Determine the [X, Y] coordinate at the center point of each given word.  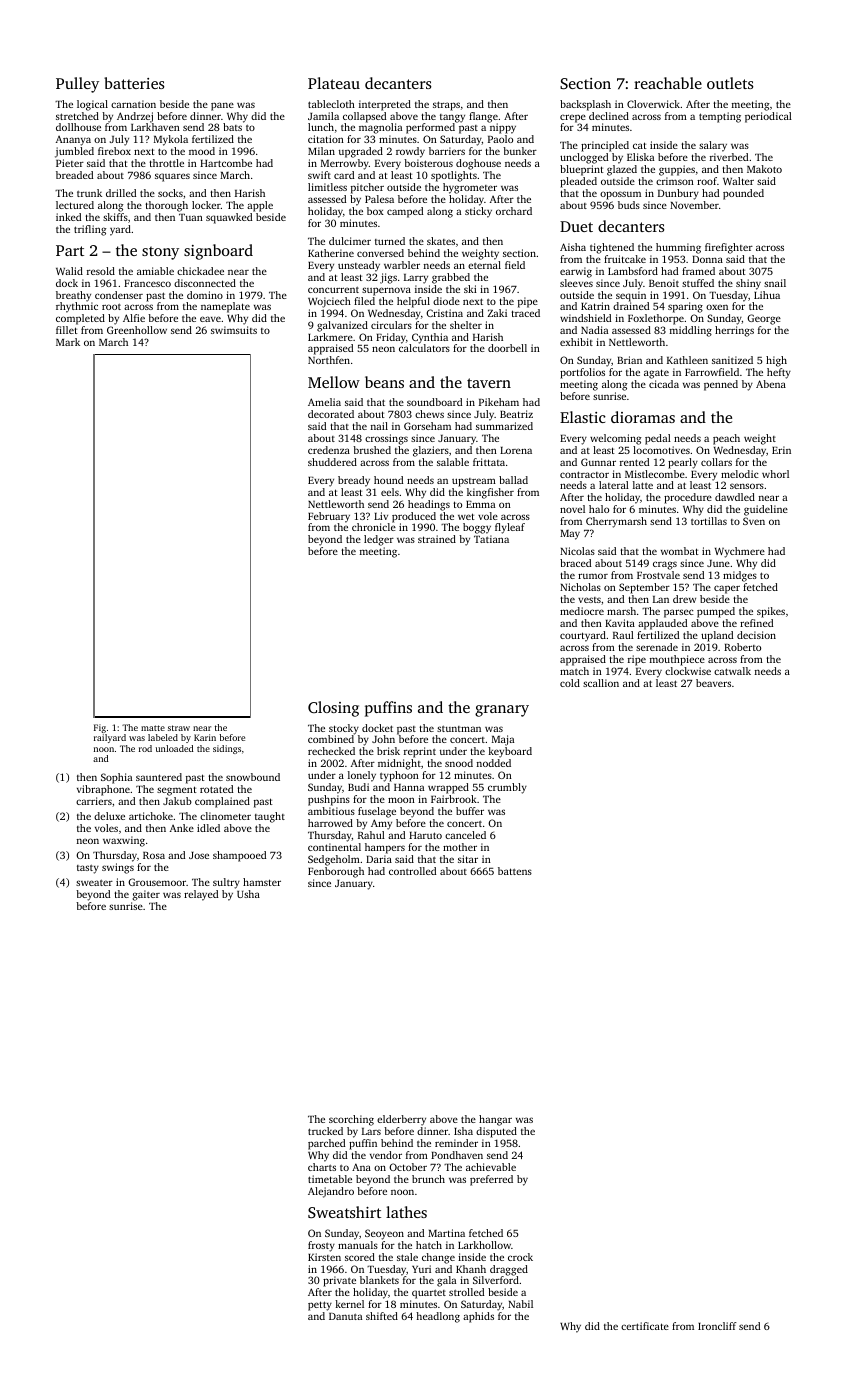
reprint [420, 752]
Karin [205, 737]
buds [629, 205]
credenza [329, 450]
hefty [779, 373]
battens [515, 871]
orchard [514, 211]
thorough [166, 206]
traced [525, 313]
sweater [94, 883]
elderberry [401, 1120]
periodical [768, 117]
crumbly [507, 788]
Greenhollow [137, 330]
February [329, 517]
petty [320, 1306]
